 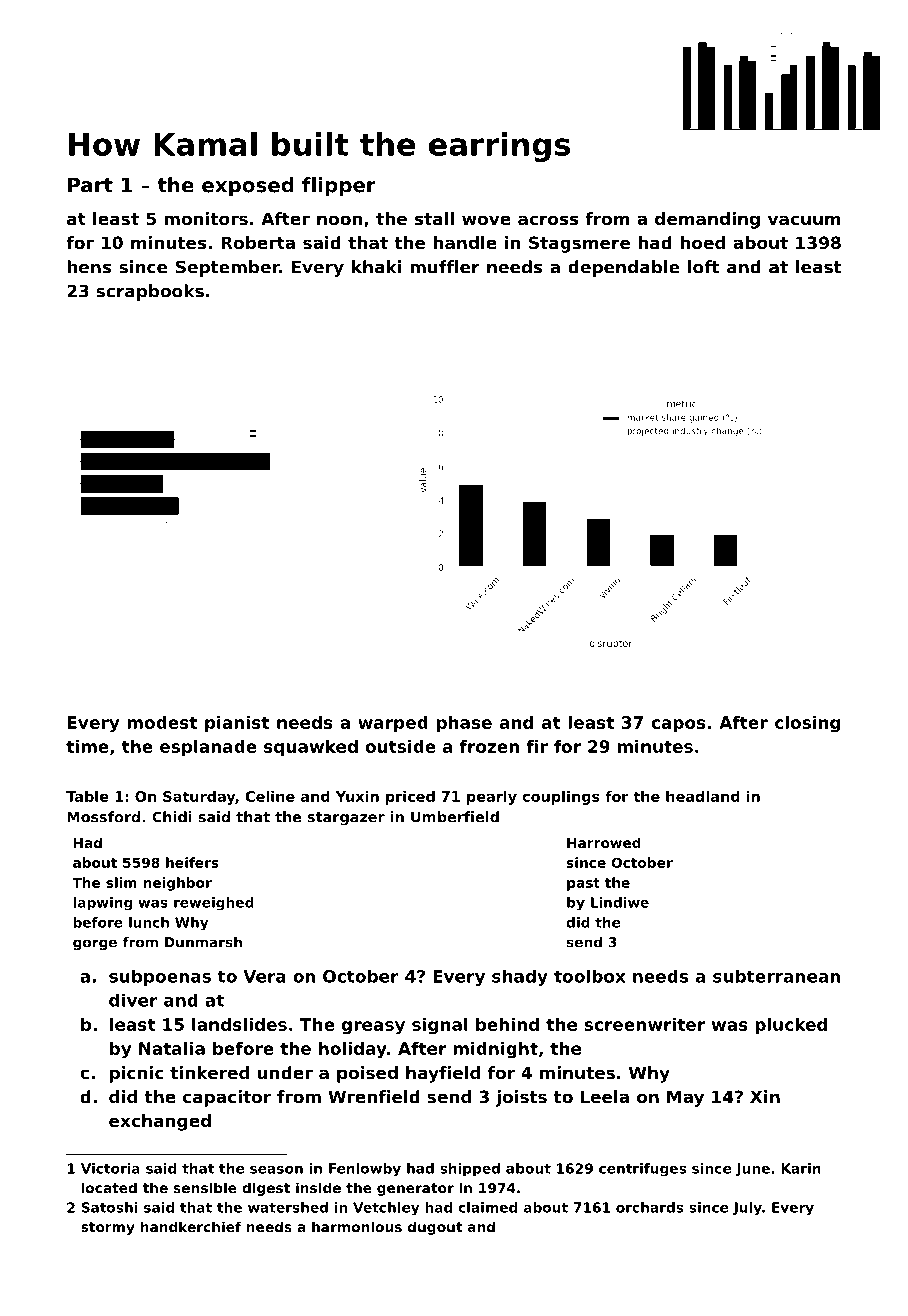 I want to click on khaki, so click(x=376, y=267).
